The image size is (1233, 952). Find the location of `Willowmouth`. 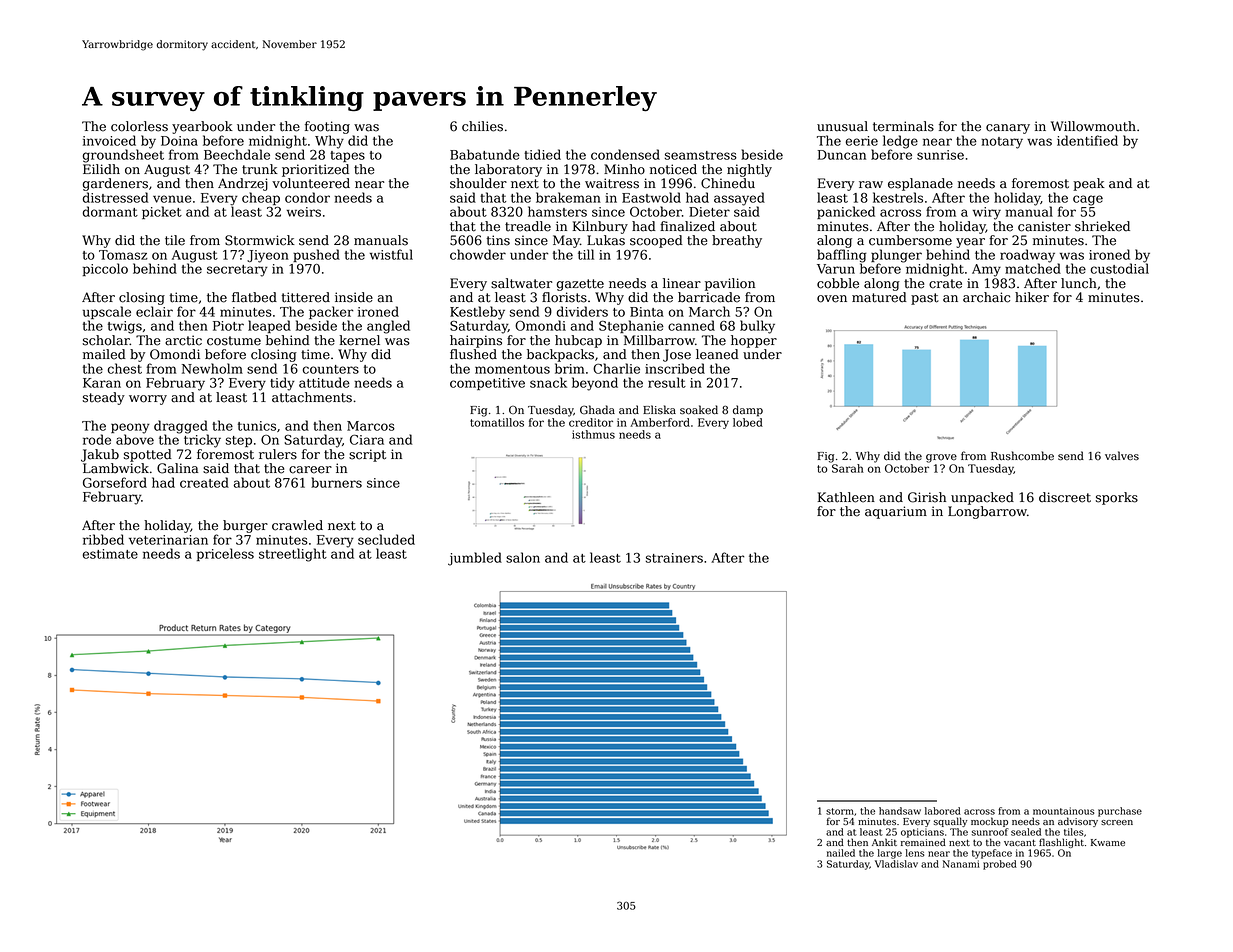

Willowmouth is located at coordinates (1093, 126).
